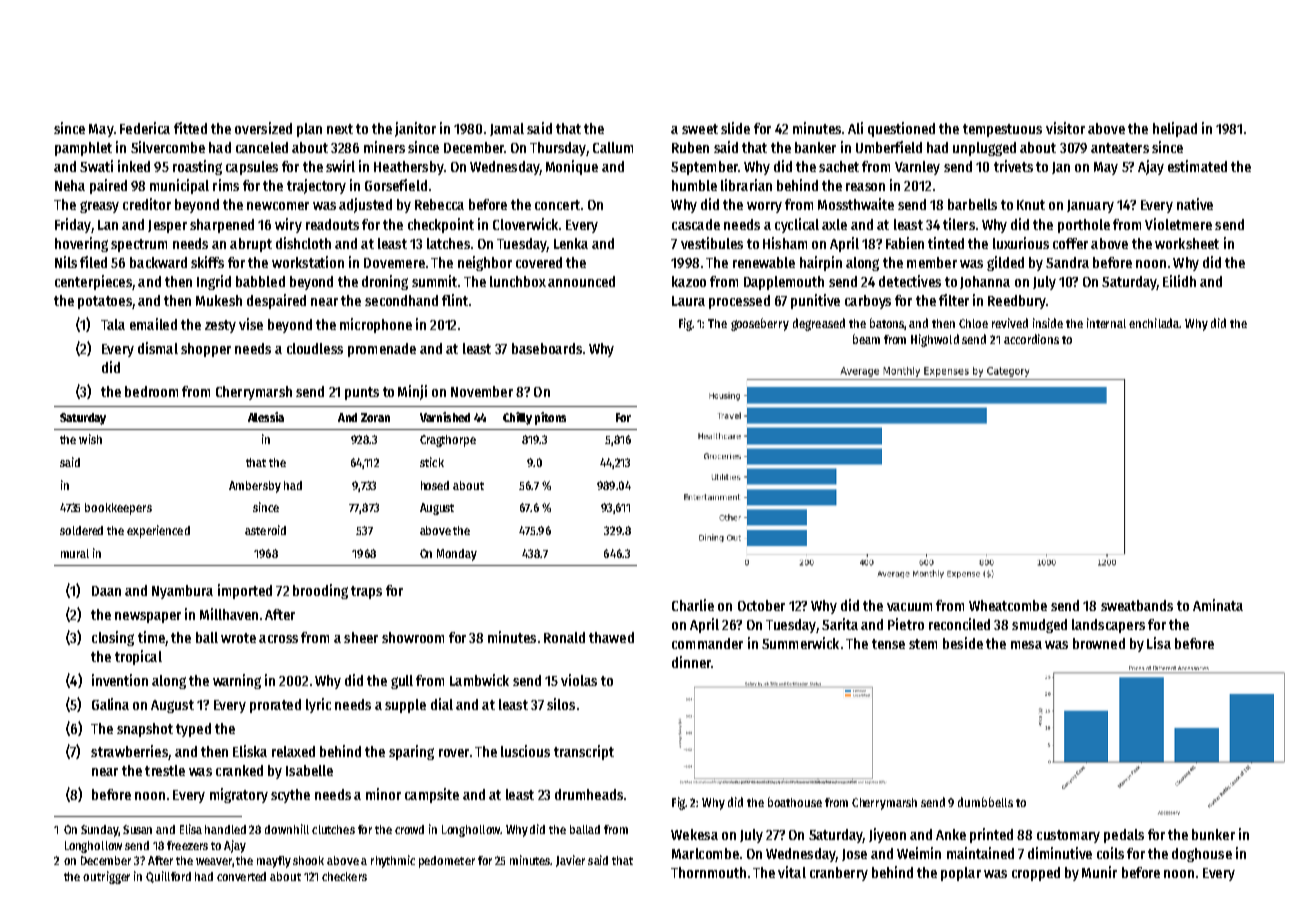 This screenshot has height=924, width=1308. Describe the element at coordinates (405, 706) in the screenshot. I see `supple` at that location.
